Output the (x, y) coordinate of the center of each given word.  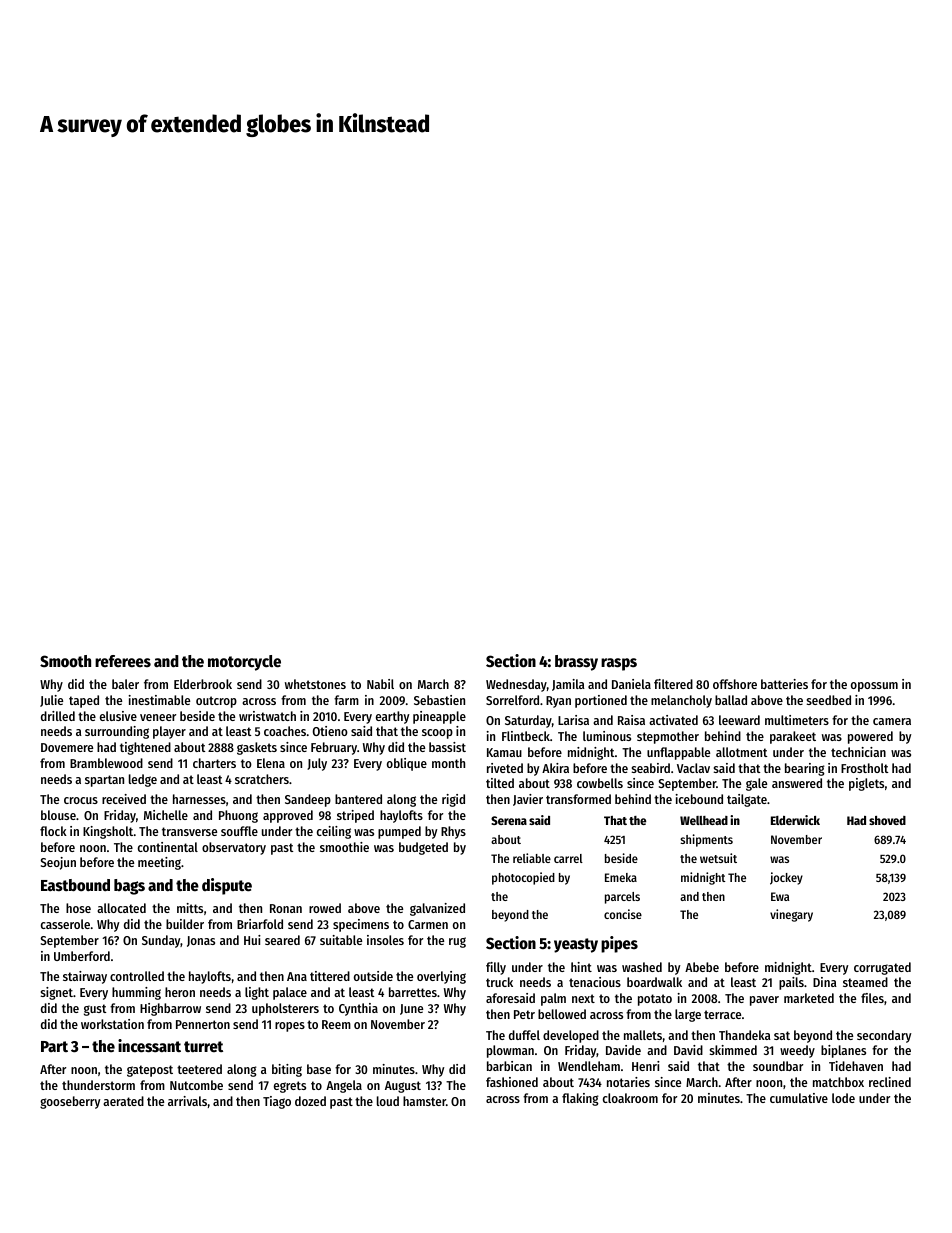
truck (499, 982)
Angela (344, 1086)
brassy (576, 663)
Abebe (702, 967)
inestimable (159, 700)
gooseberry (70, 1102)
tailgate (747, 800)
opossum (874, 687)
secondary (884, 1036)
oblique (407, 764)
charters (214, 763)
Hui (252, 940)
